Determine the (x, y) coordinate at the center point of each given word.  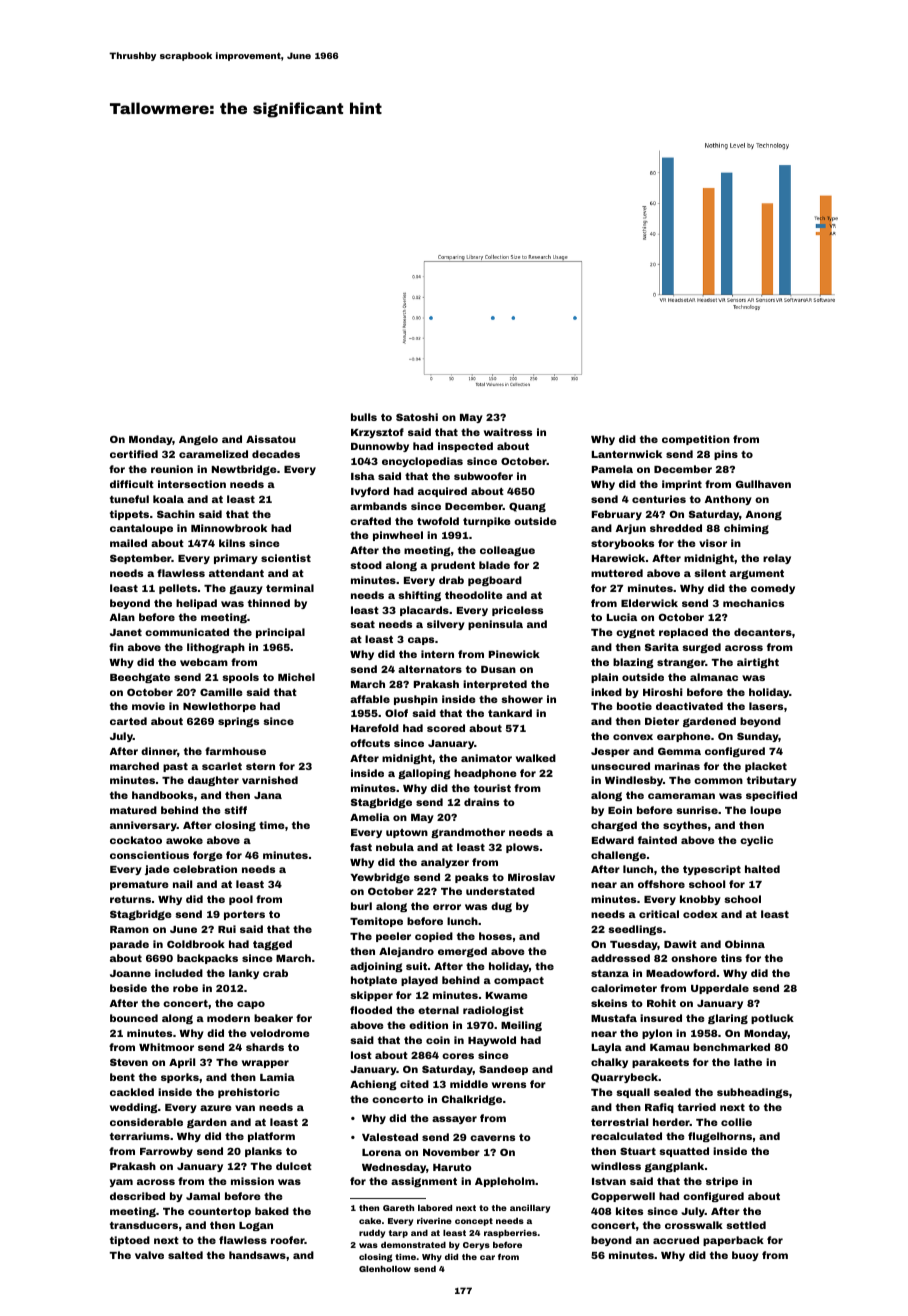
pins (726, 455)
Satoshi (417, 417)
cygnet (635, 633)
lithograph (216, 648)
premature (139, 885)
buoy (745, 1256)
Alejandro (406, 952)
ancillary (530, 1209)
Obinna (745, 944)
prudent (453, 566)
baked (272, 1211)
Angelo (198, 440)
